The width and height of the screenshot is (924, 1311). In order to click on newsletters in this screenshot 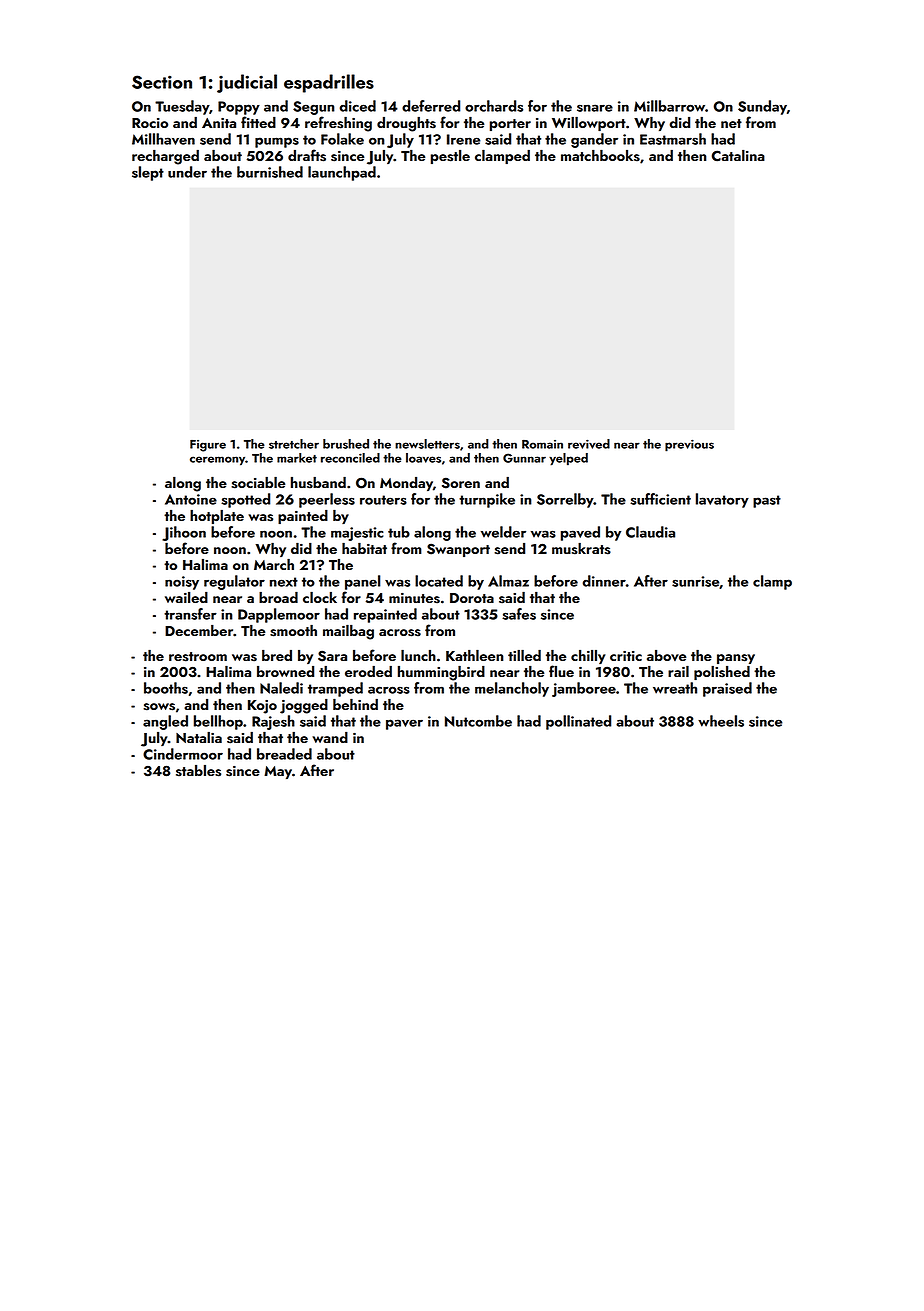, I will do `click(427, 444)`.
